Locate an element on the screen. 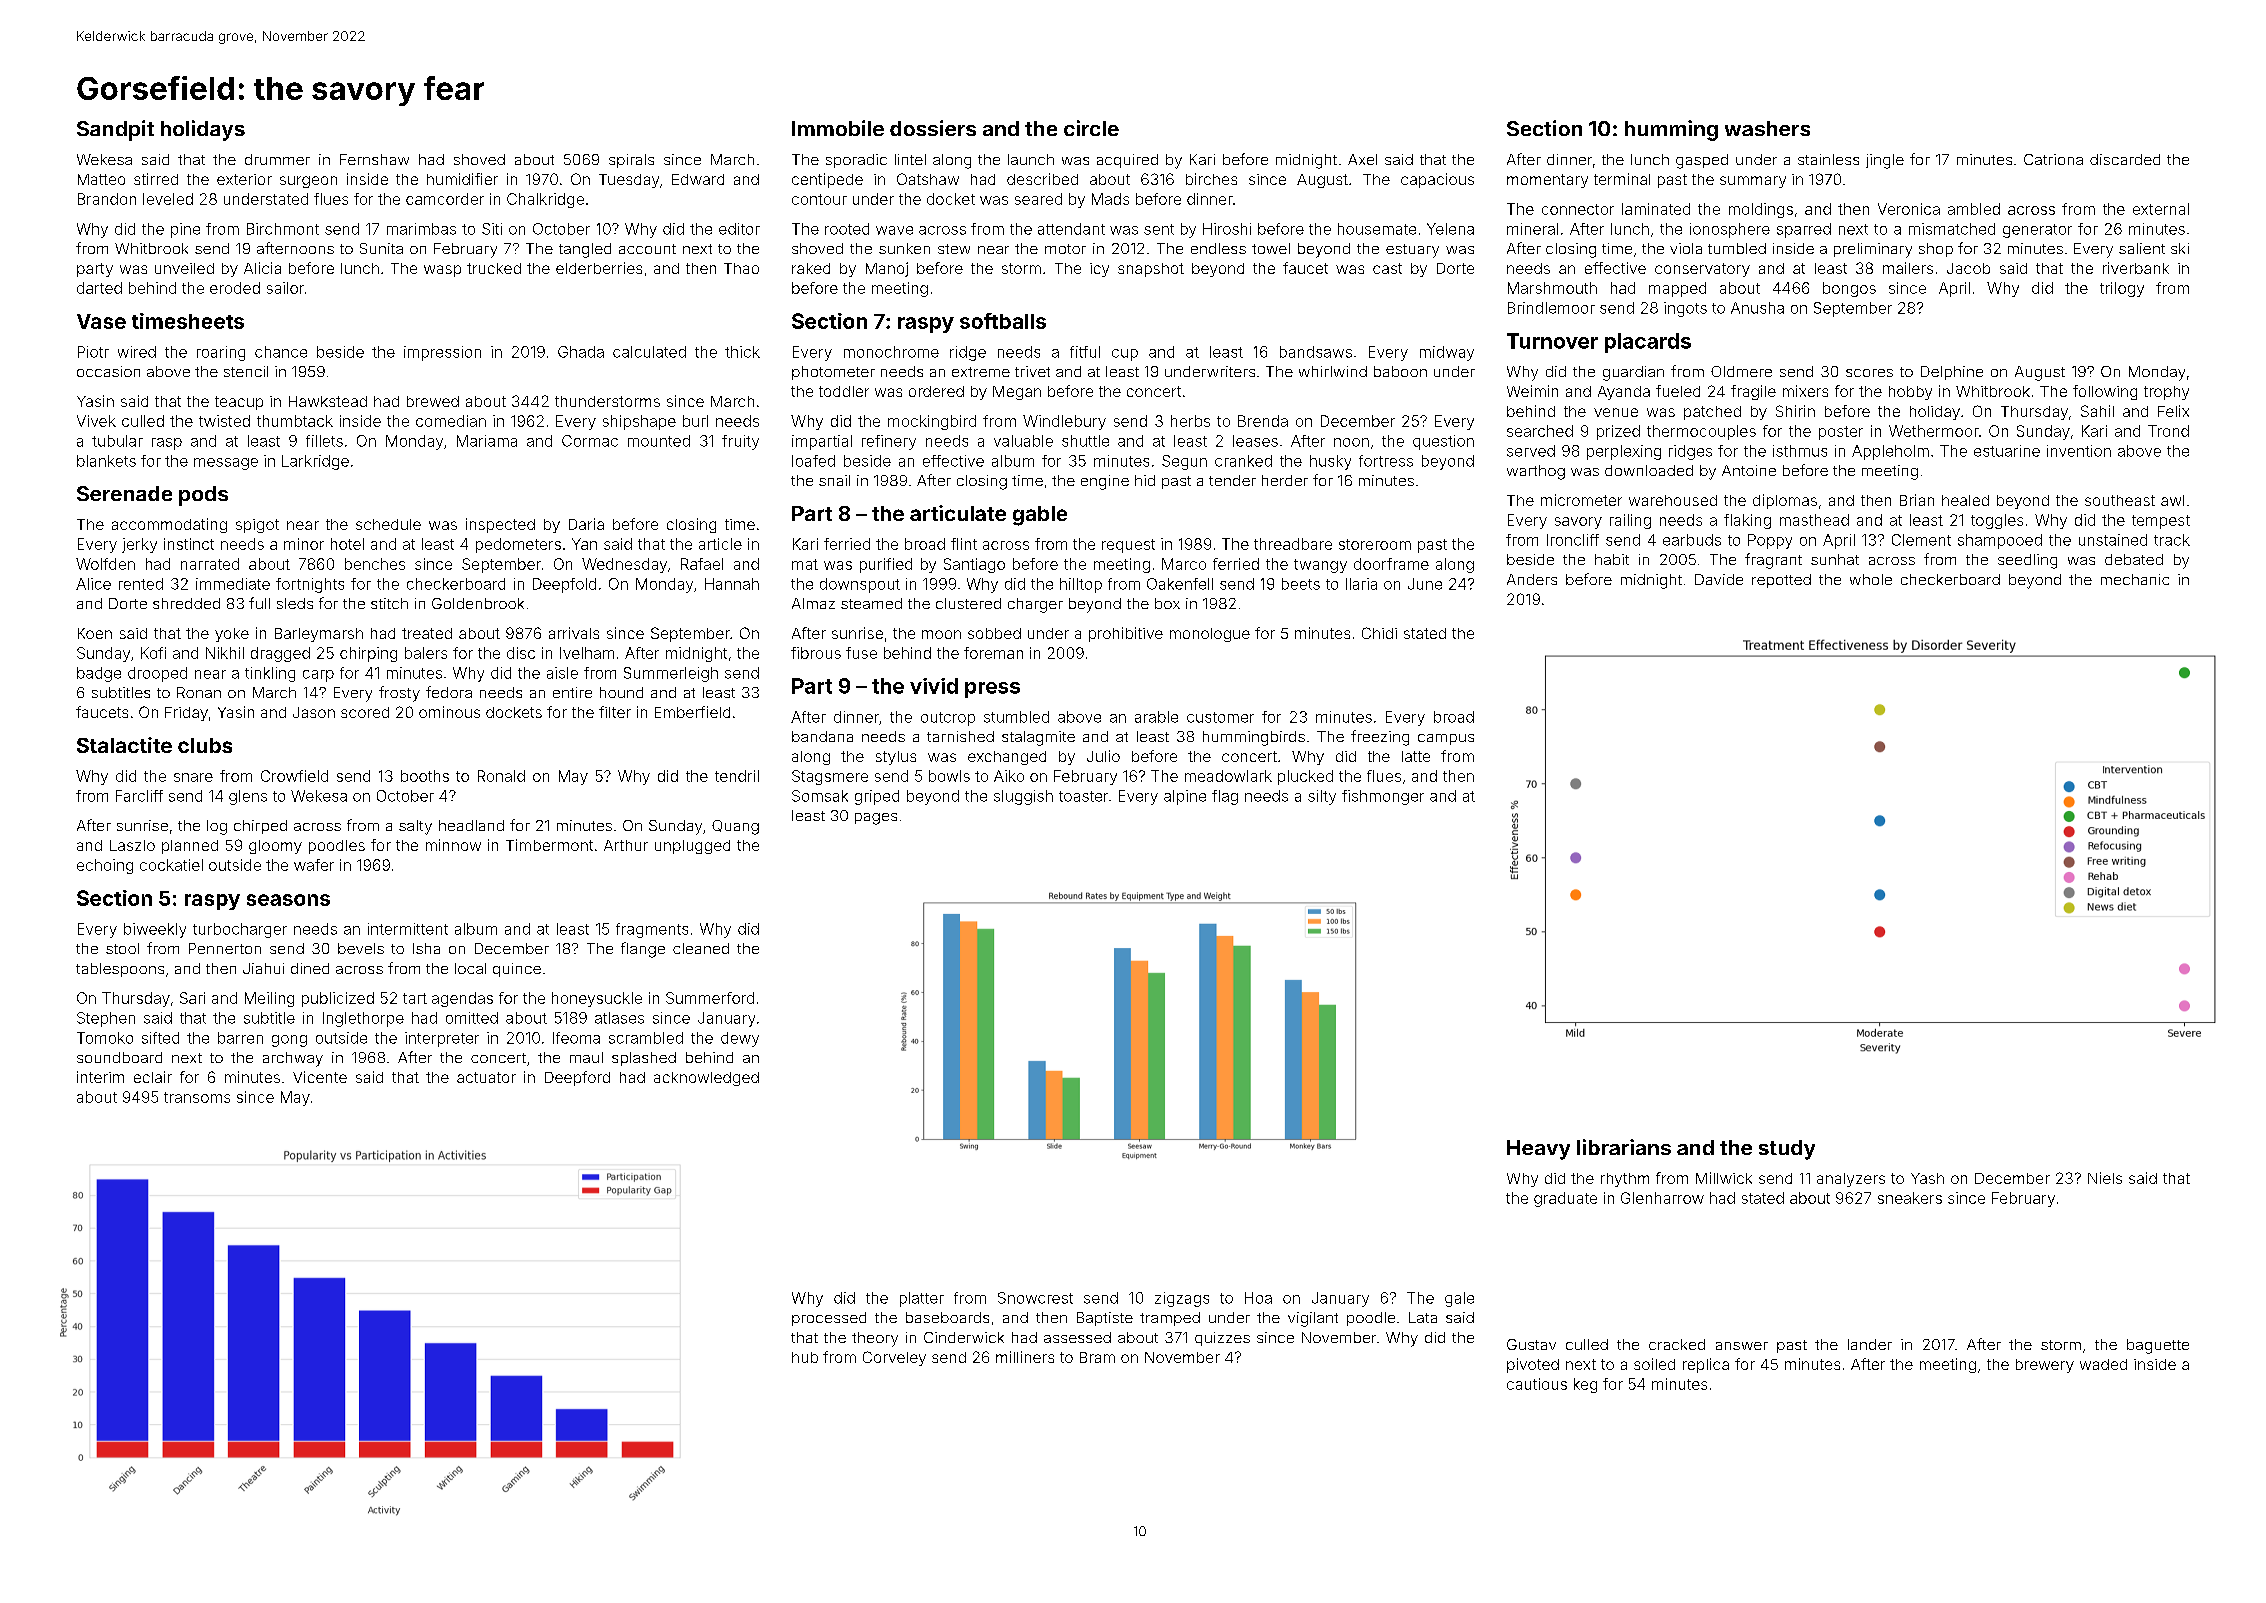  acknowledged is located at coordinates (706, 1079).
